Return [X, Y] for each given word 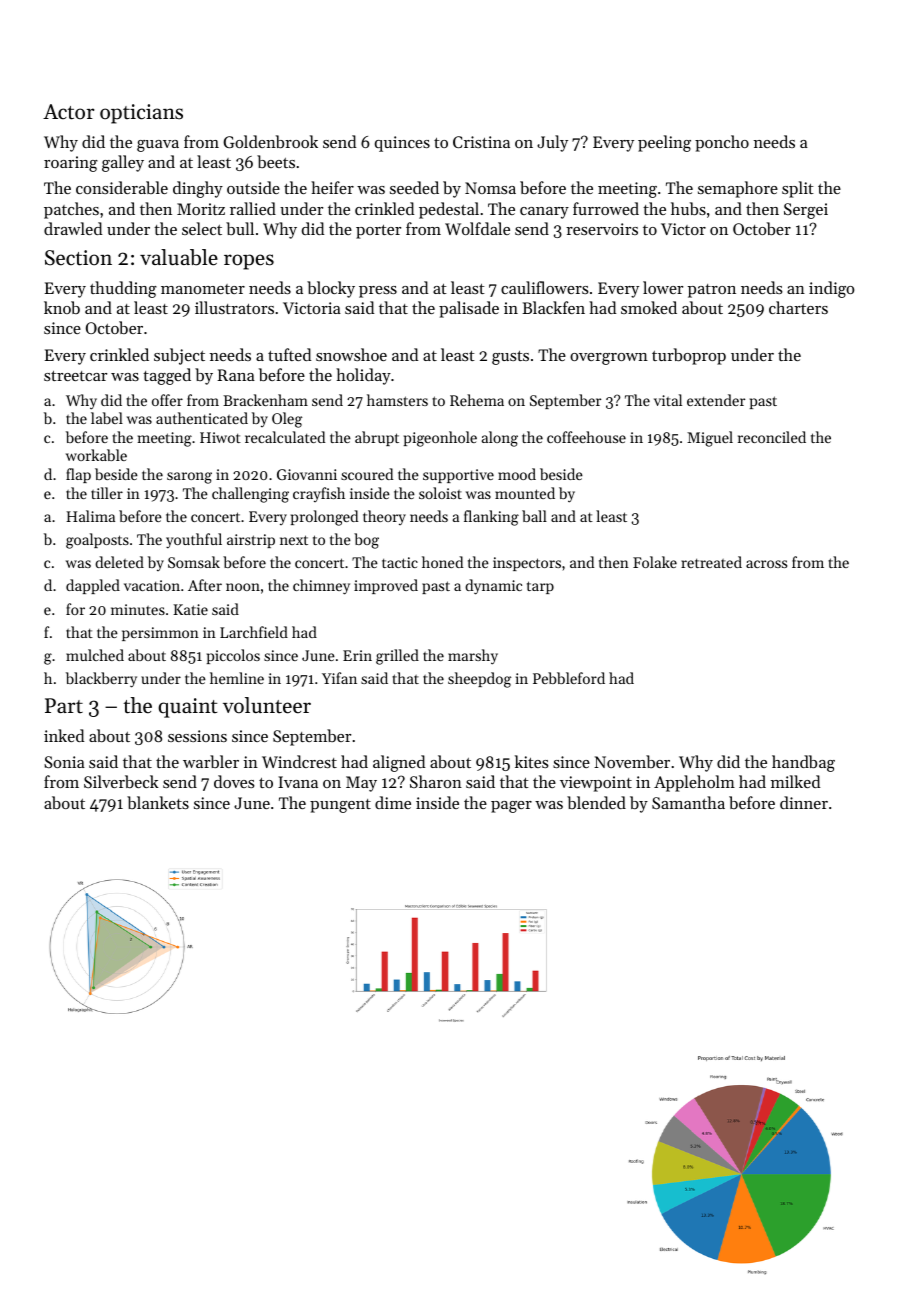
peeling [664, 143]
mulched [95, 655]
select [202, 228]
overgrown [609, 359]
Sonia [64, 762]
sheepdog [479, 680]
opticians [141, 114]
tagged [167, 376]
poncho [722, 143]
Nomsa [490, 188]
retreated [711, 562]
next [294, 540]
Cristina [481, 142]
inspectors [527, 564]
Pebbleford [569, 678]
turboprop [689, 356]
